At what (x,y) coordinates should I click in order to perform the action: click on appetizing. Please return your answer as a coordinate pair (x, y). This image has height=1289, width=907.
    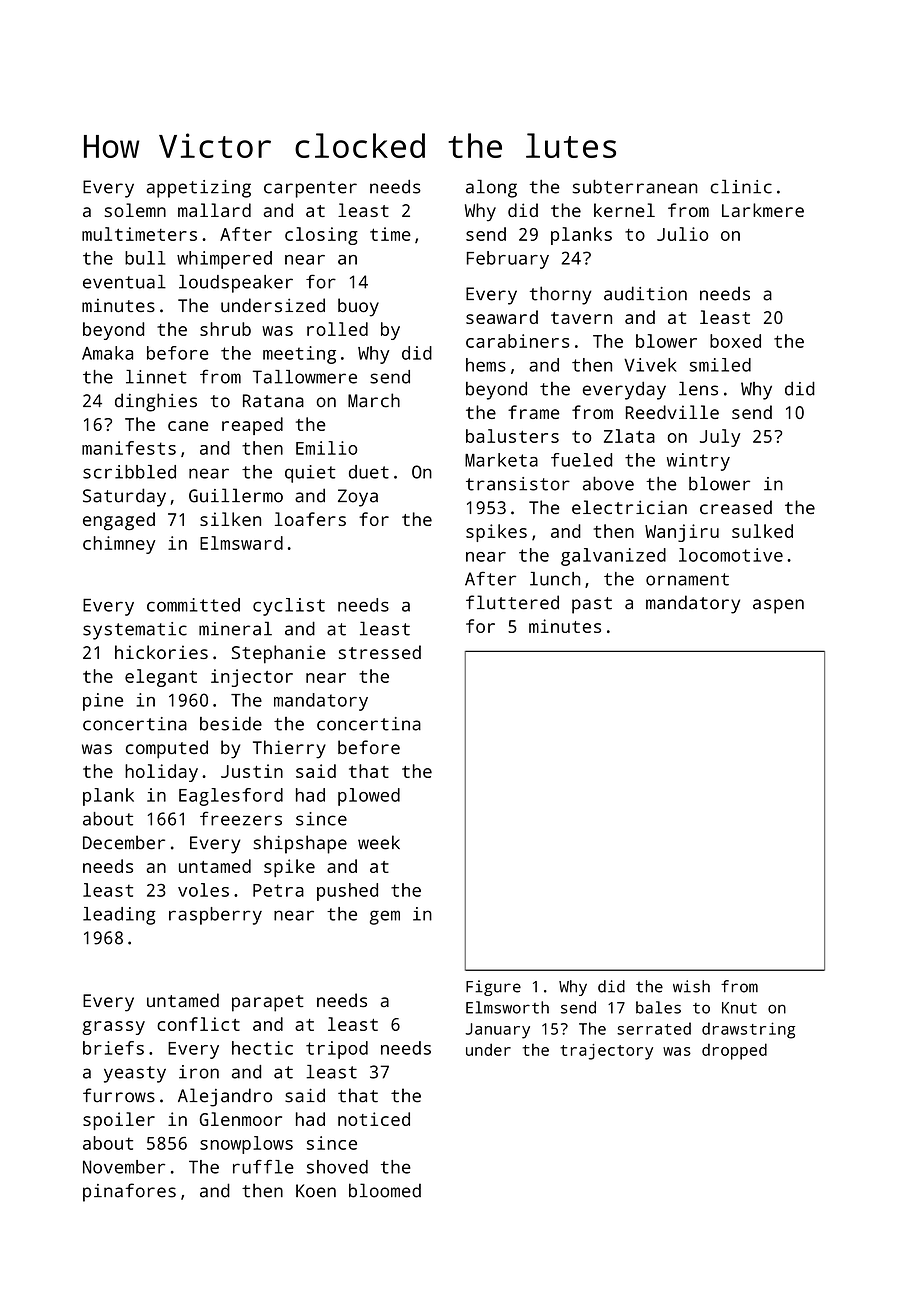
    Looking at the image, I should click on (198, 189).
